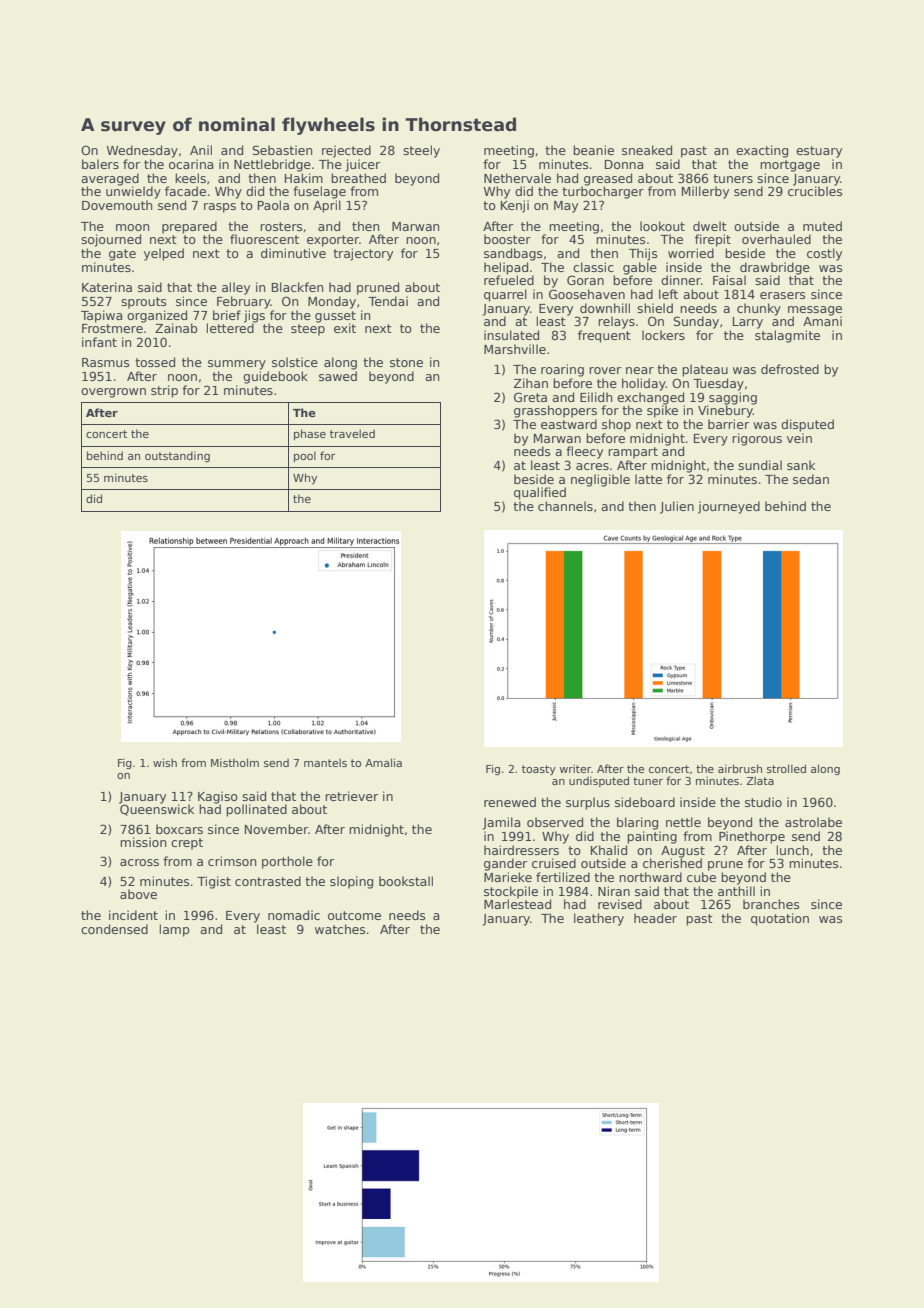 This document has width=924, height=1308. I want to click on writer, so click(575, 768).
